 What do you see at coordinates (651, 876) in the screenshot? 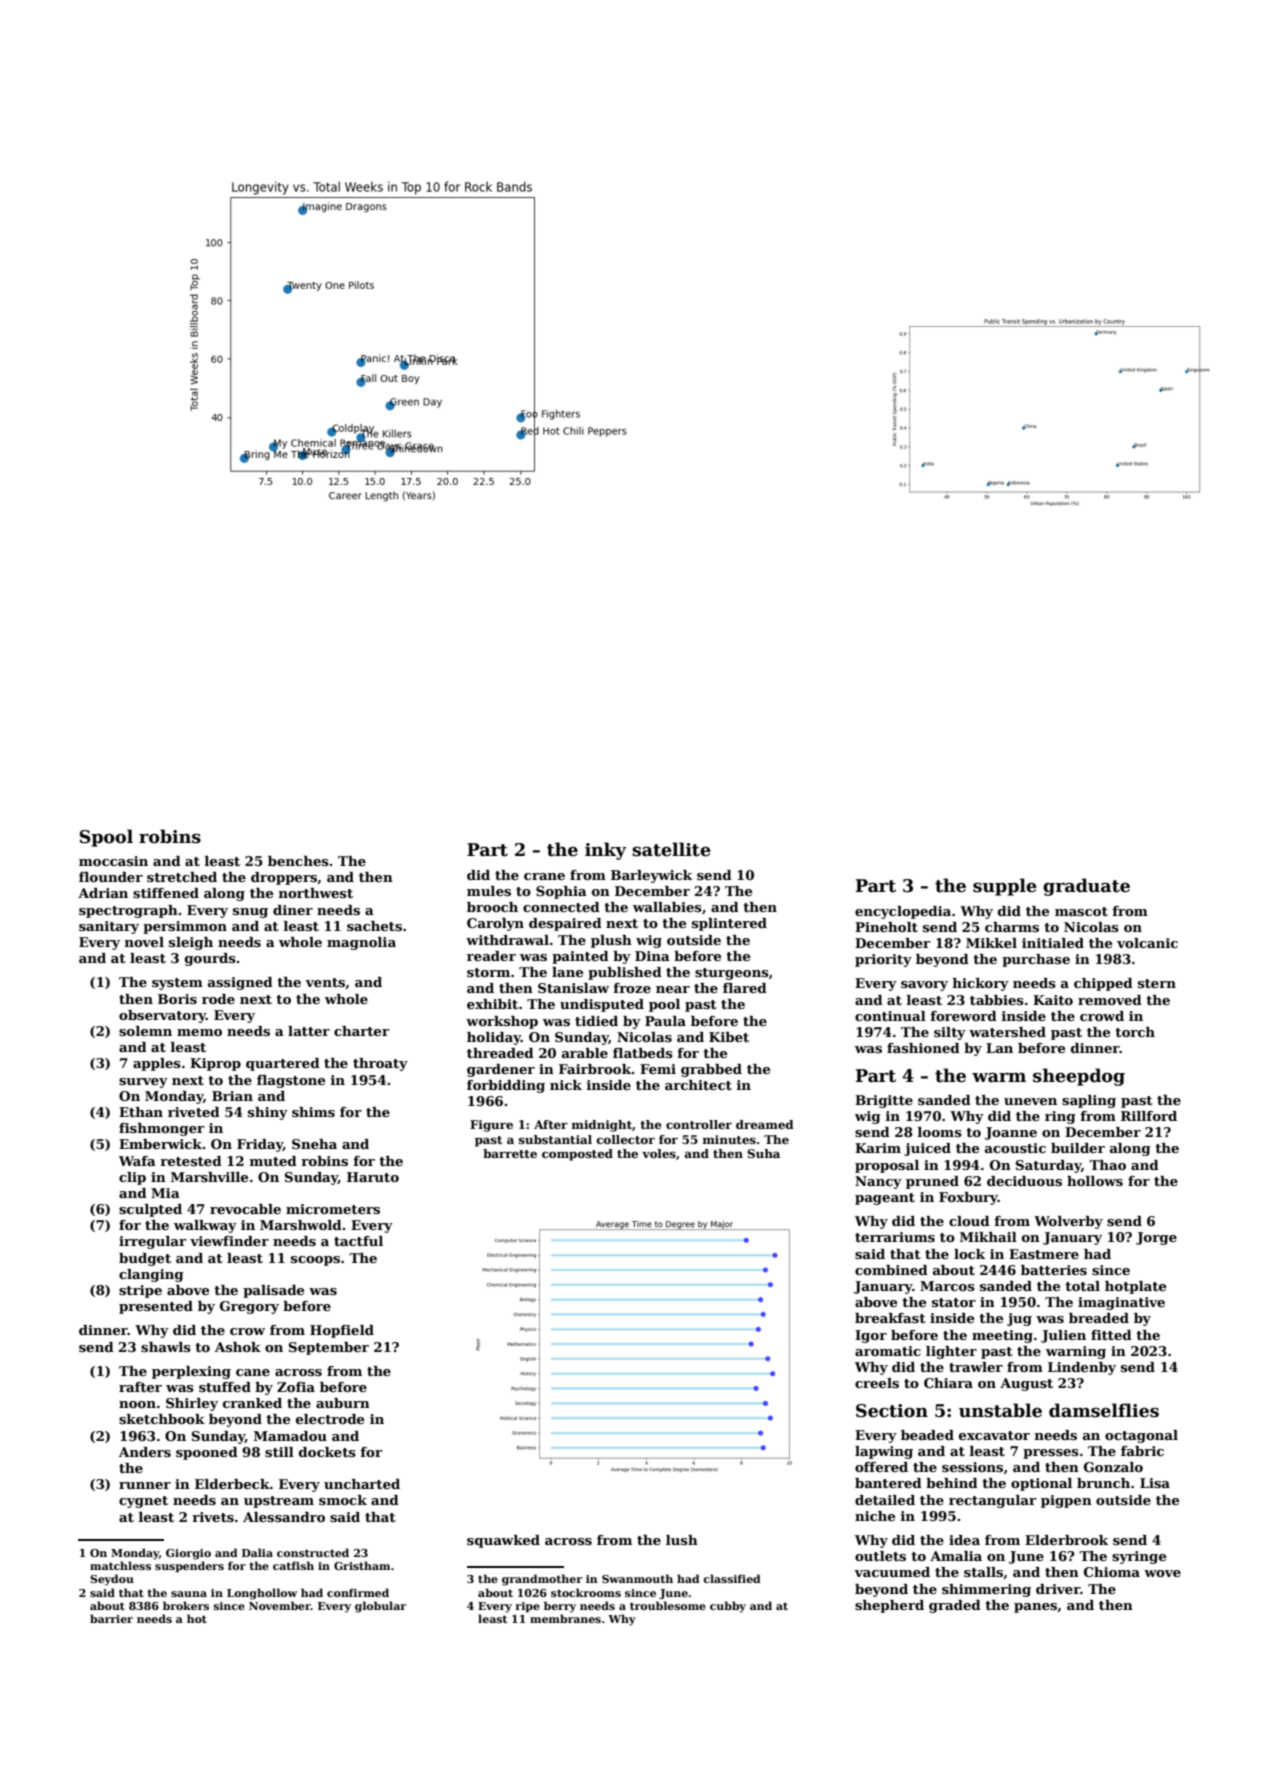
I see `Barleywick` at bounding box center [651, 876].
